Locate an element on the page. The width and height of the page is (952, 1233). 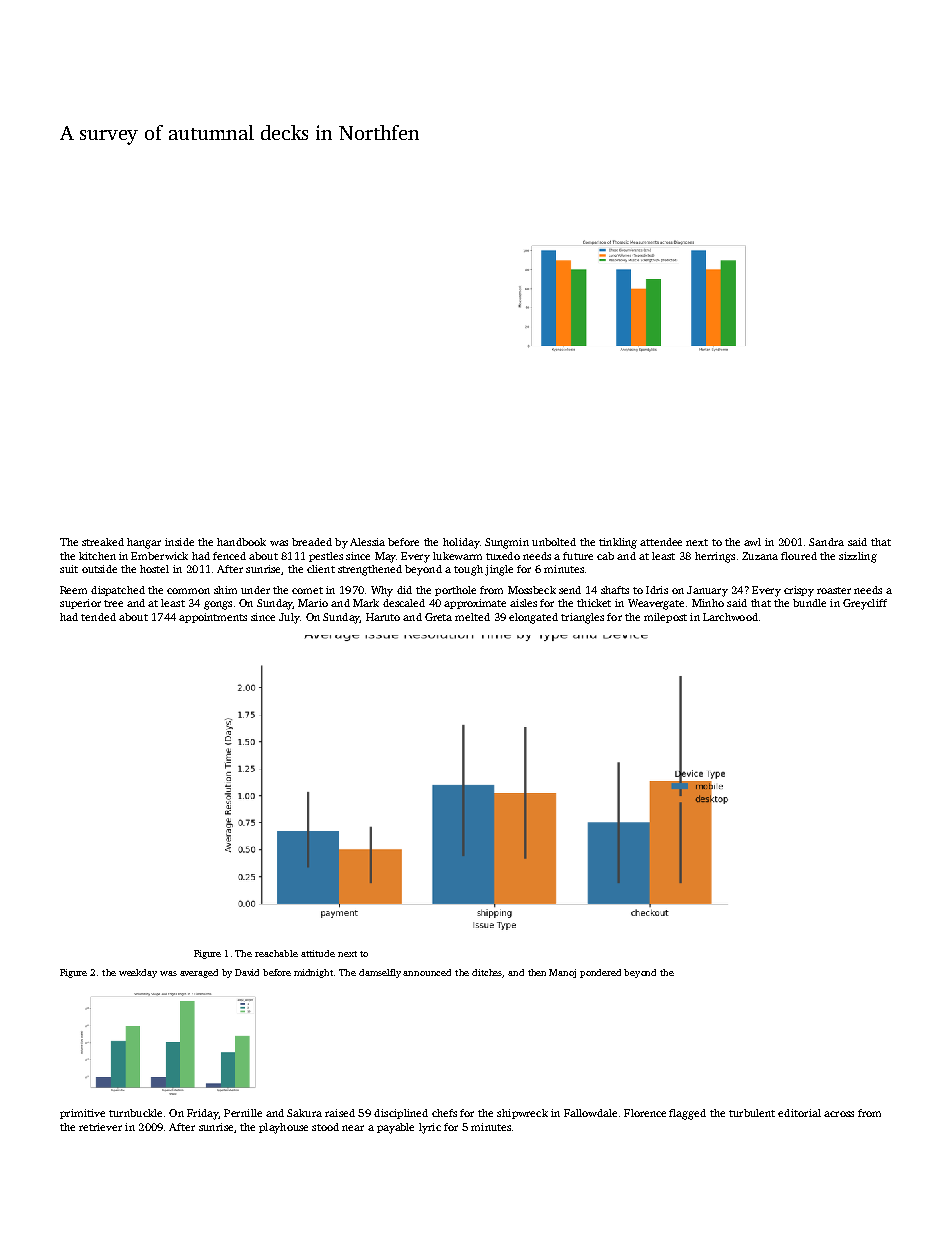
ditches is located at coordinates (487, 973).
